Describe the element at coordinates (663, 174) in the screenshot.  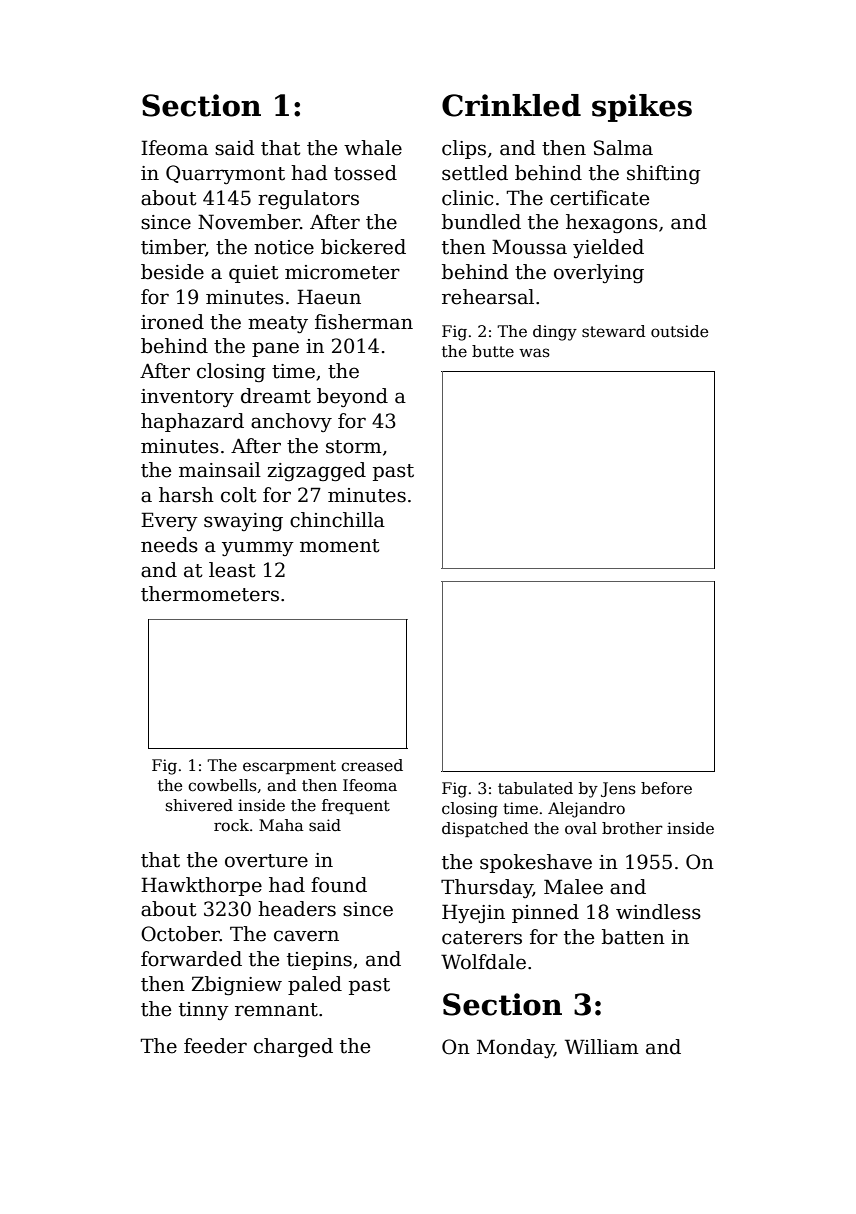
I see `shifting` at that location.
